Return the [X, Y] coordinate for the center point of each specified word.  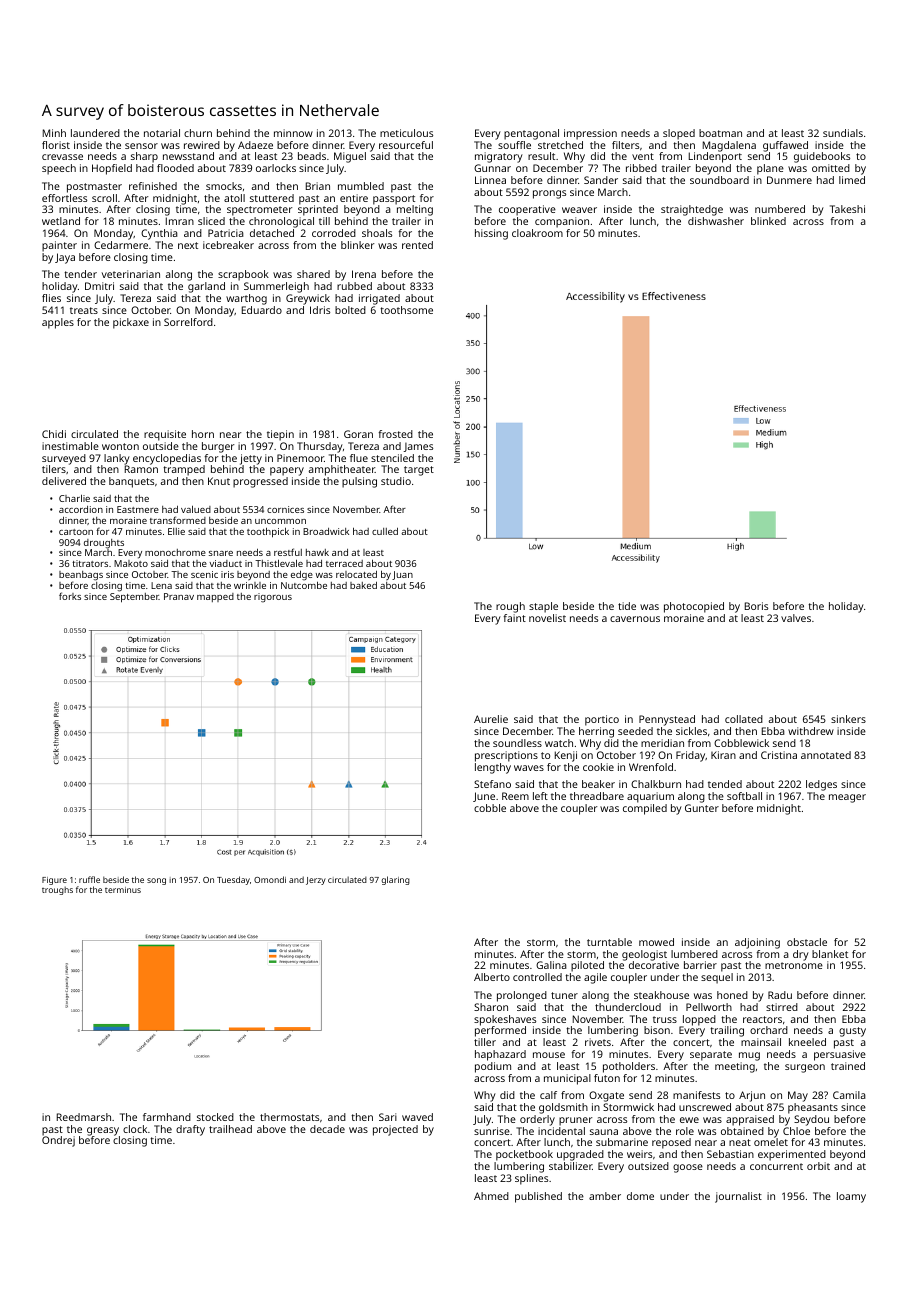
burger [218, 447]
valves [796, 618]
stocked [215, 1117]
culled [385, 531]
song [156, 881]
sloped [679, 134]
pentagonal [531, 134]
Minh [54, 133]
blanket [830, 954]
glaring [396, 880]
